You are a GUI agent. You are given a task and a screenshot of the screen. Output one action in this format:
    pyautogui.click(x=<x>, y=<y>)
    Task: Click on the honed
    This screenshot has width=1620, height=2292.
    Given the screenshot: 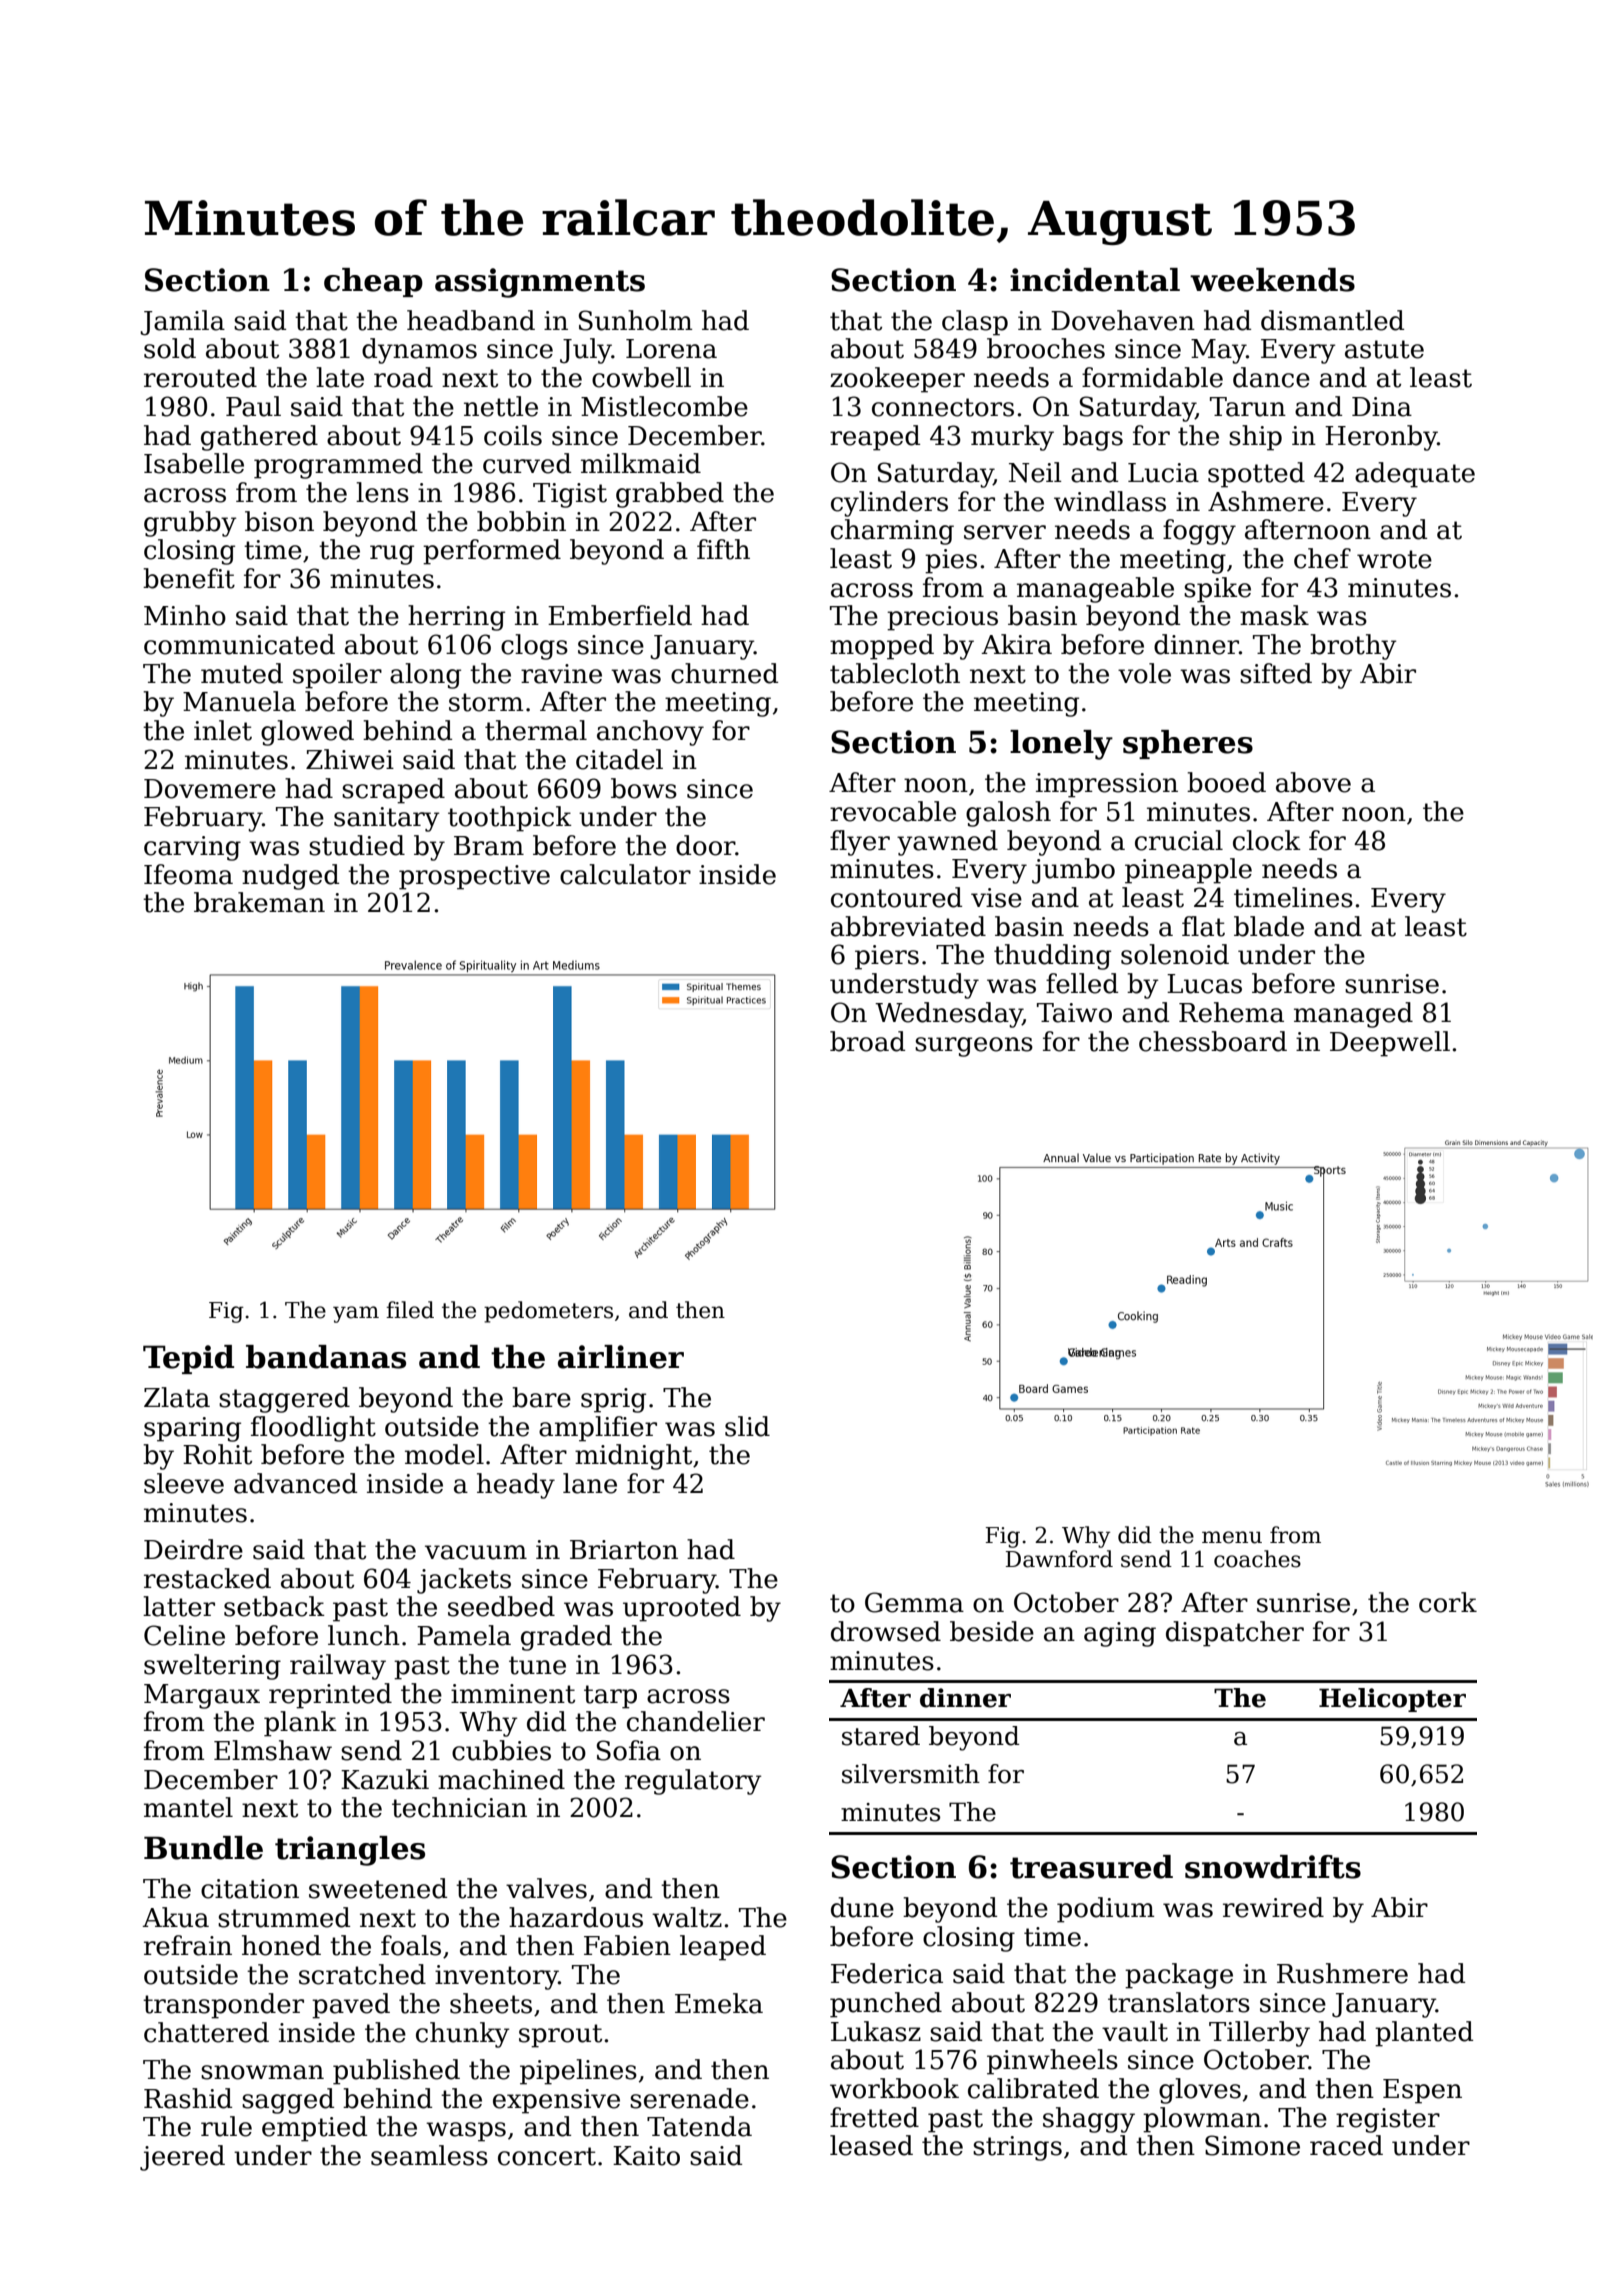 What is the action you would take?
    pyautogui.click(x=281, y=1945)
